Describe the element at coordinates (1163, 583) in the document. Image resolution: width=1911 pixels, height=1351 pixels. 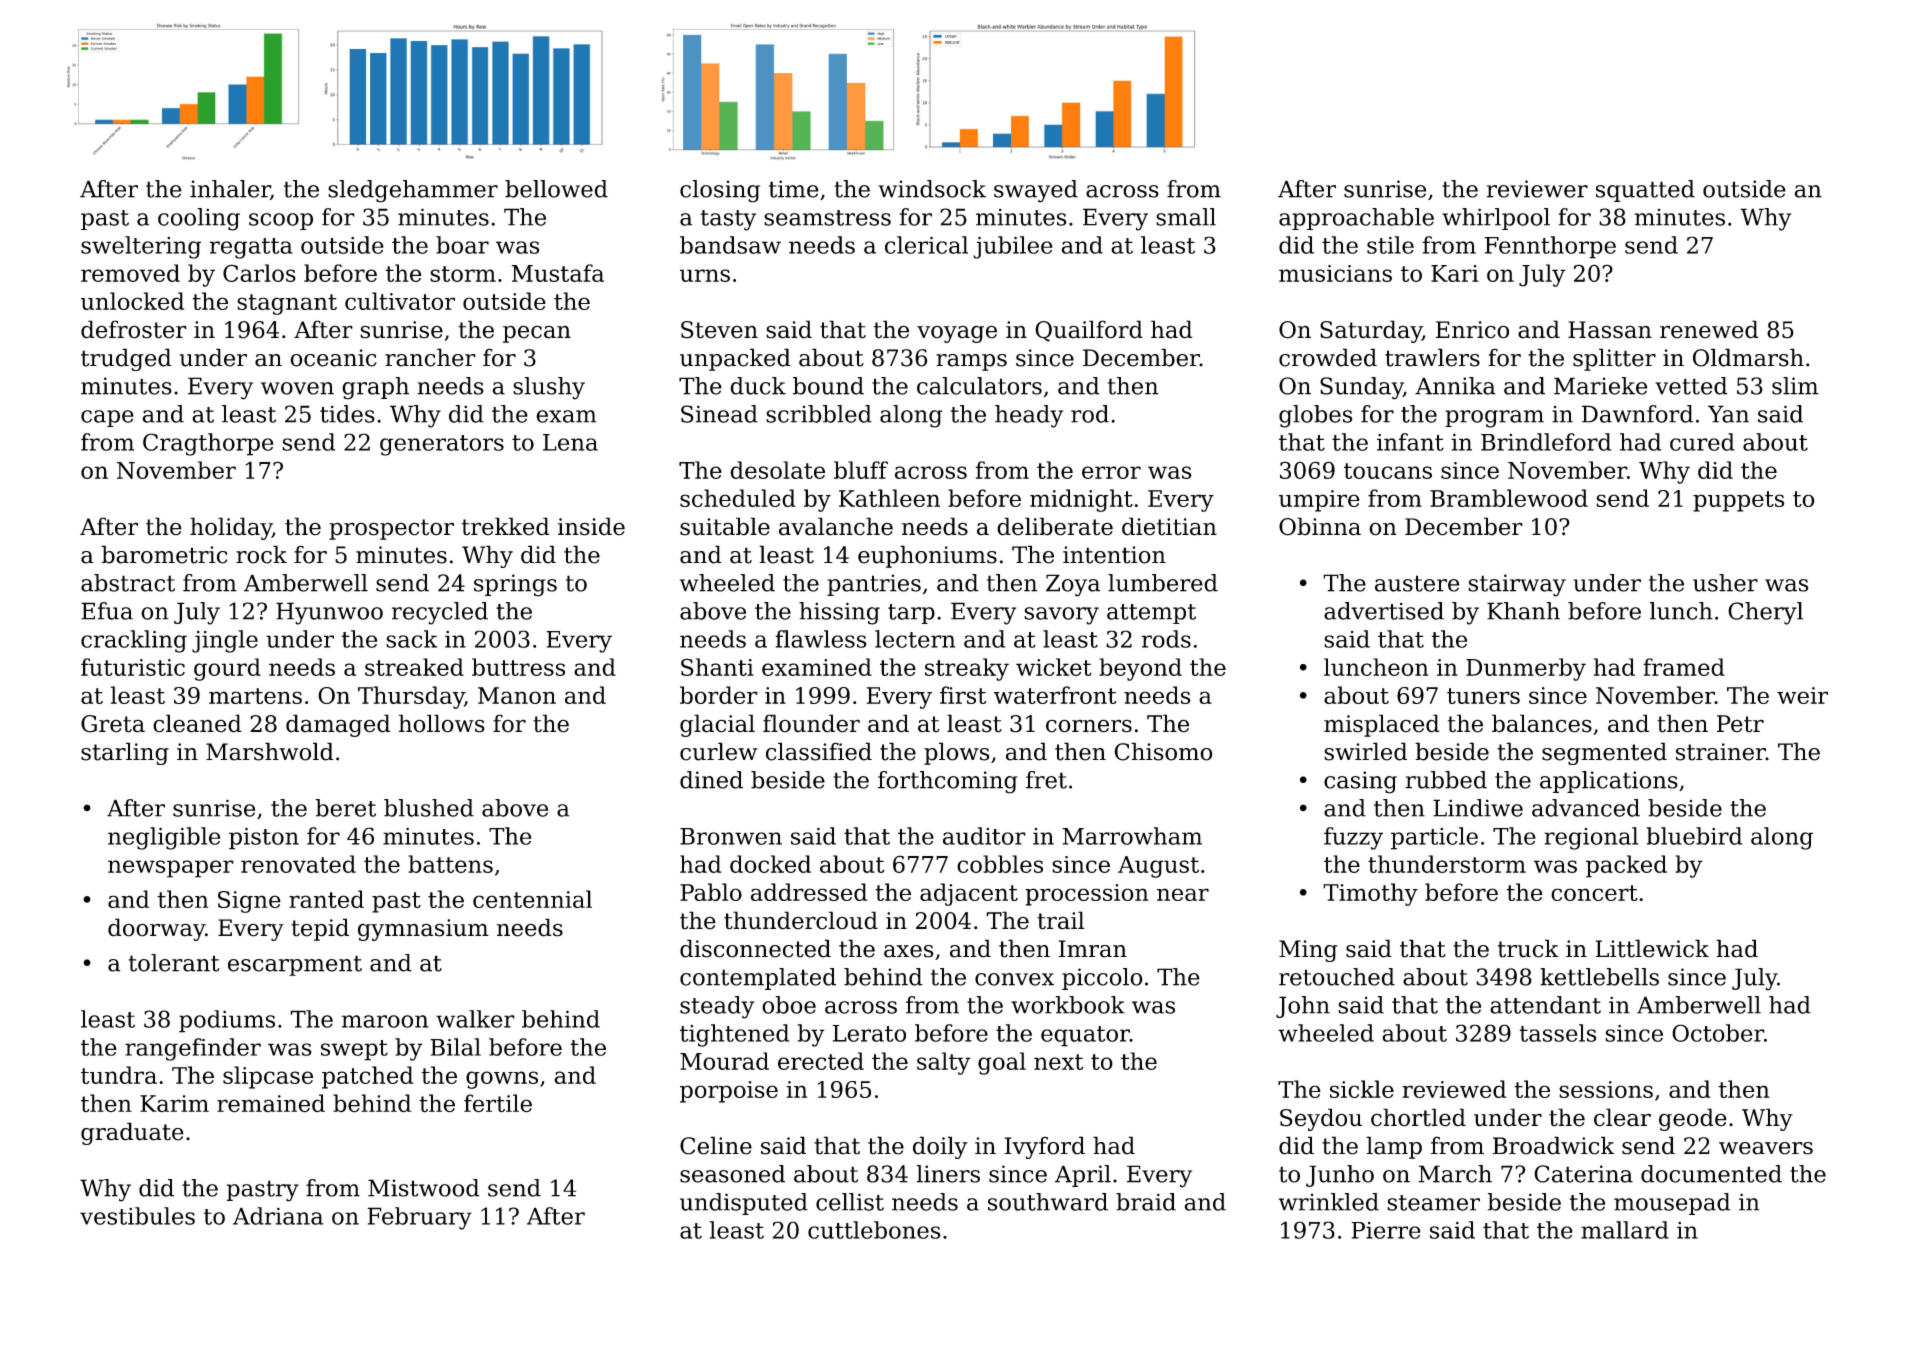
I see `lumbered` at that location.
